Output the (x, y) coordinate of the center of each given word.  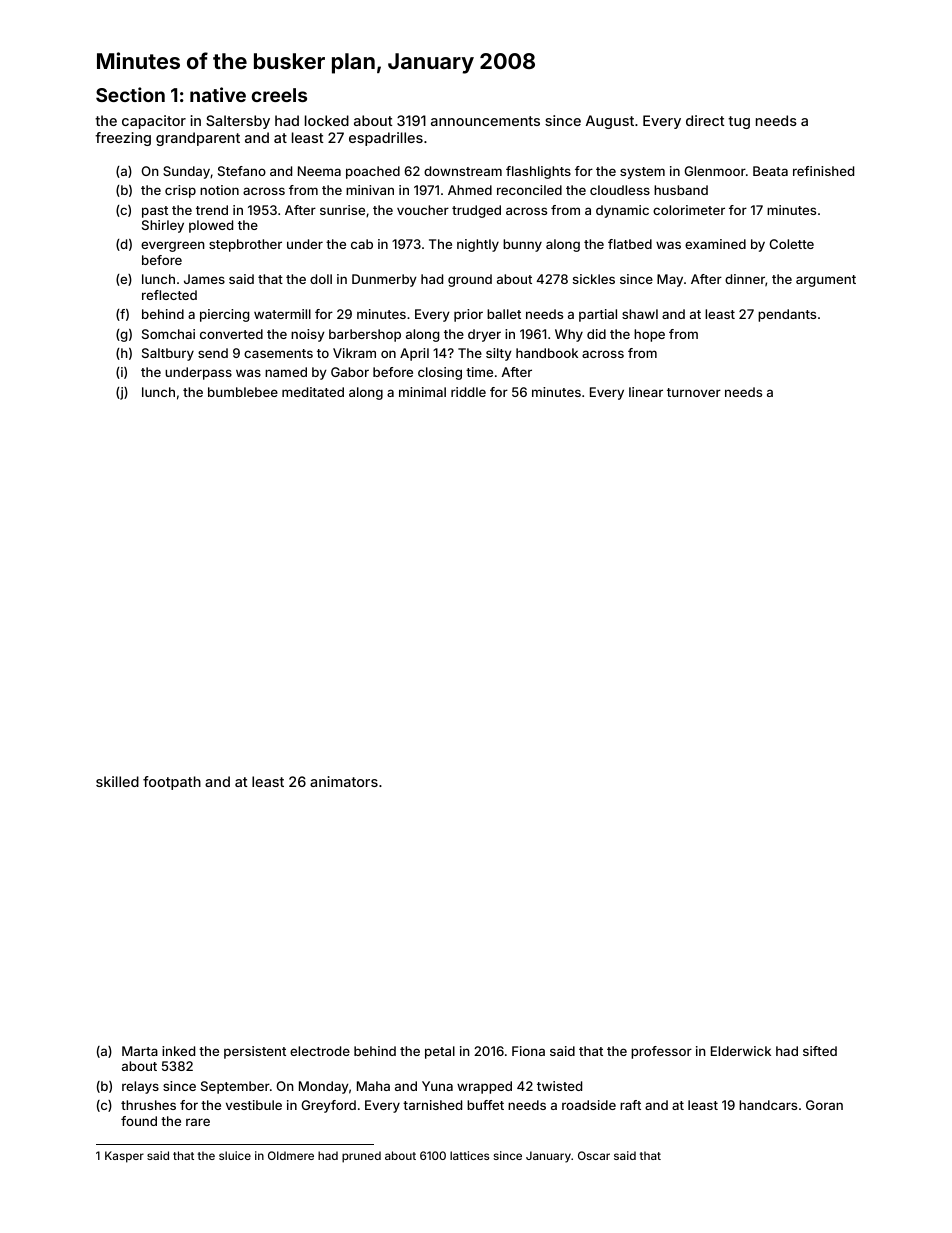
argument (826, 281)
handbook (547, 353)
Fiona (528, 1051)
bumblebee (243, 392)
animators (344, 781)
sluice (235, 1155)
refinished (823, 171)
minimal (422, 392)
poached (373, 172)
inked (178, 1051)
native (218, 94)
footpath (172, 783)
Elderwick (741, 1051)
